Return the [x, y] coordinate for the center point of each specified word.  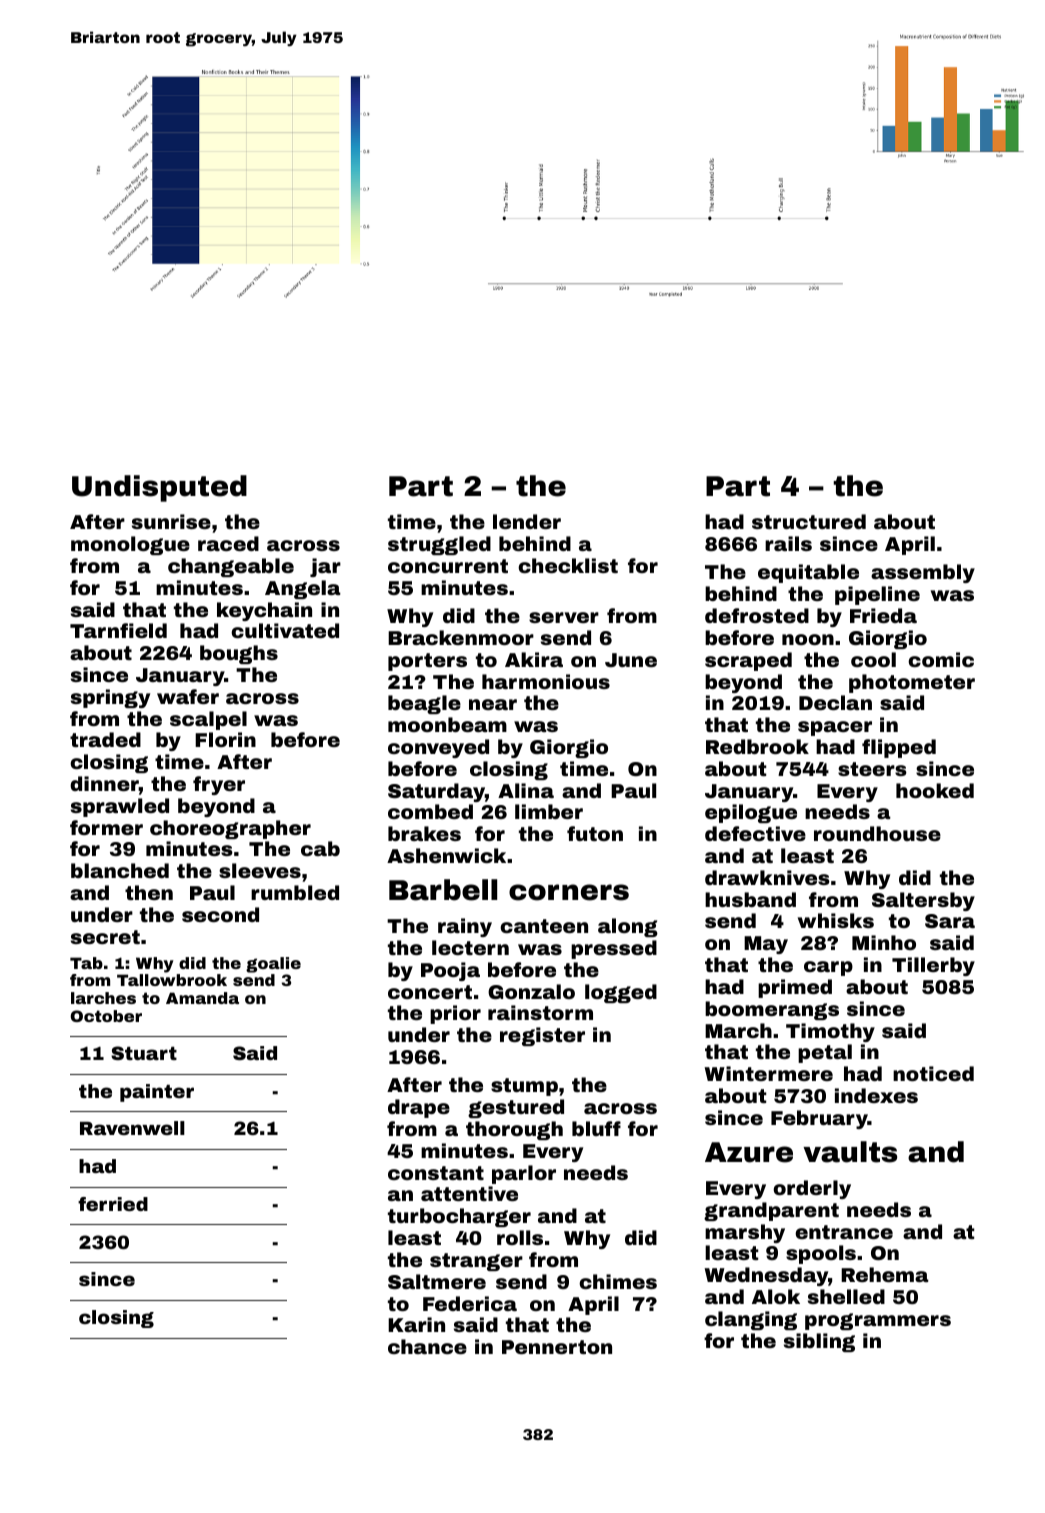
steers [872, 769]
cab [320, 848]
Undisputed [159, 488]
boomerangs [772, 1010]
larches [103, 998]
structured [809, 521]
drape [419, 1108]
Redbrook [757, 746]
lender [527, 521]
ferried [113, 1204]
